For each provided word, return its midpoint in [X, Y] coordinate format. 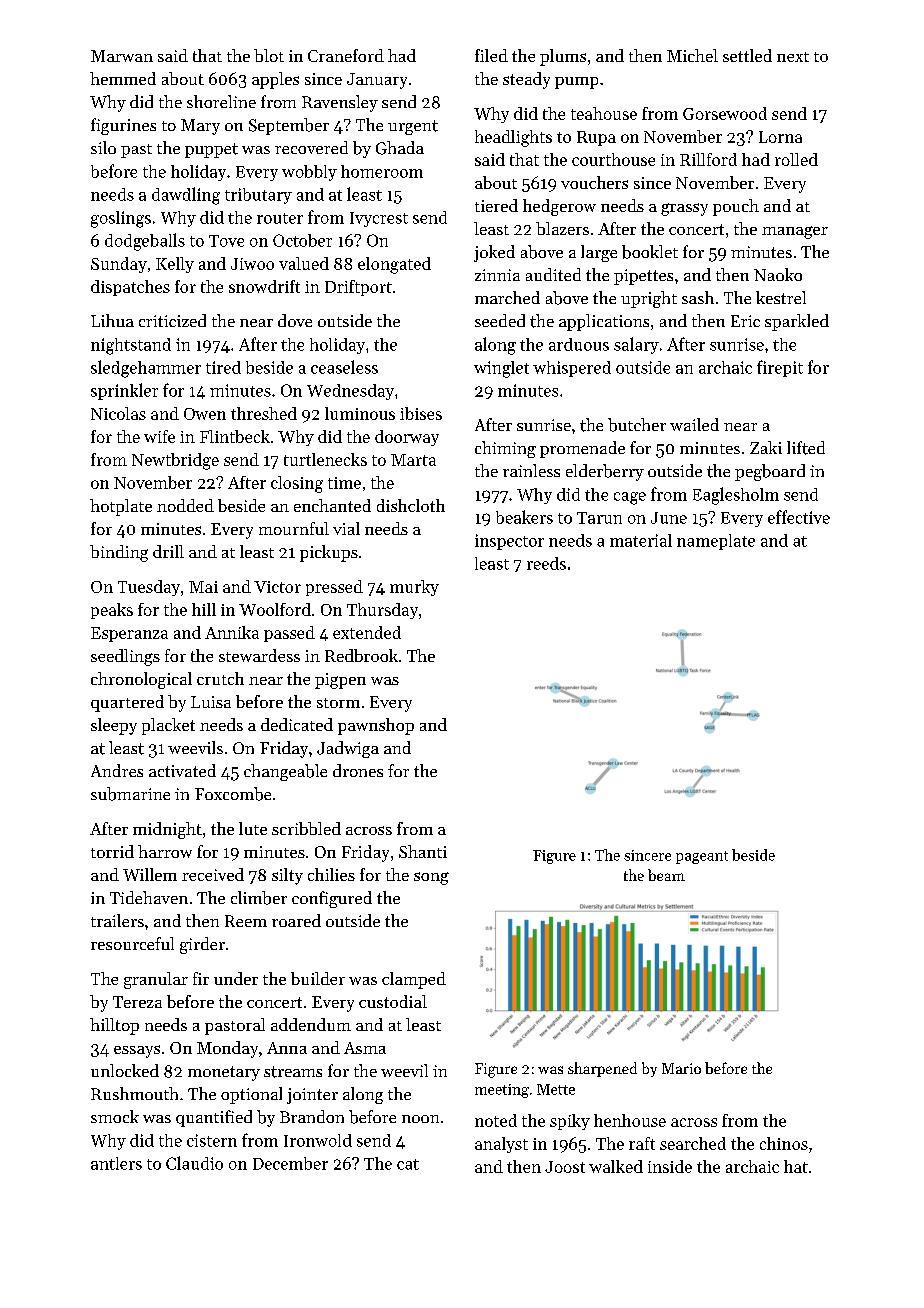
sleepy [114, 726]
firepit [780, 368]
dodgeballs [145, 242]
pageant [702, 857]
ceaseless [344, 367]
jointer [312, 1096]
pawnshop [376, 726]
